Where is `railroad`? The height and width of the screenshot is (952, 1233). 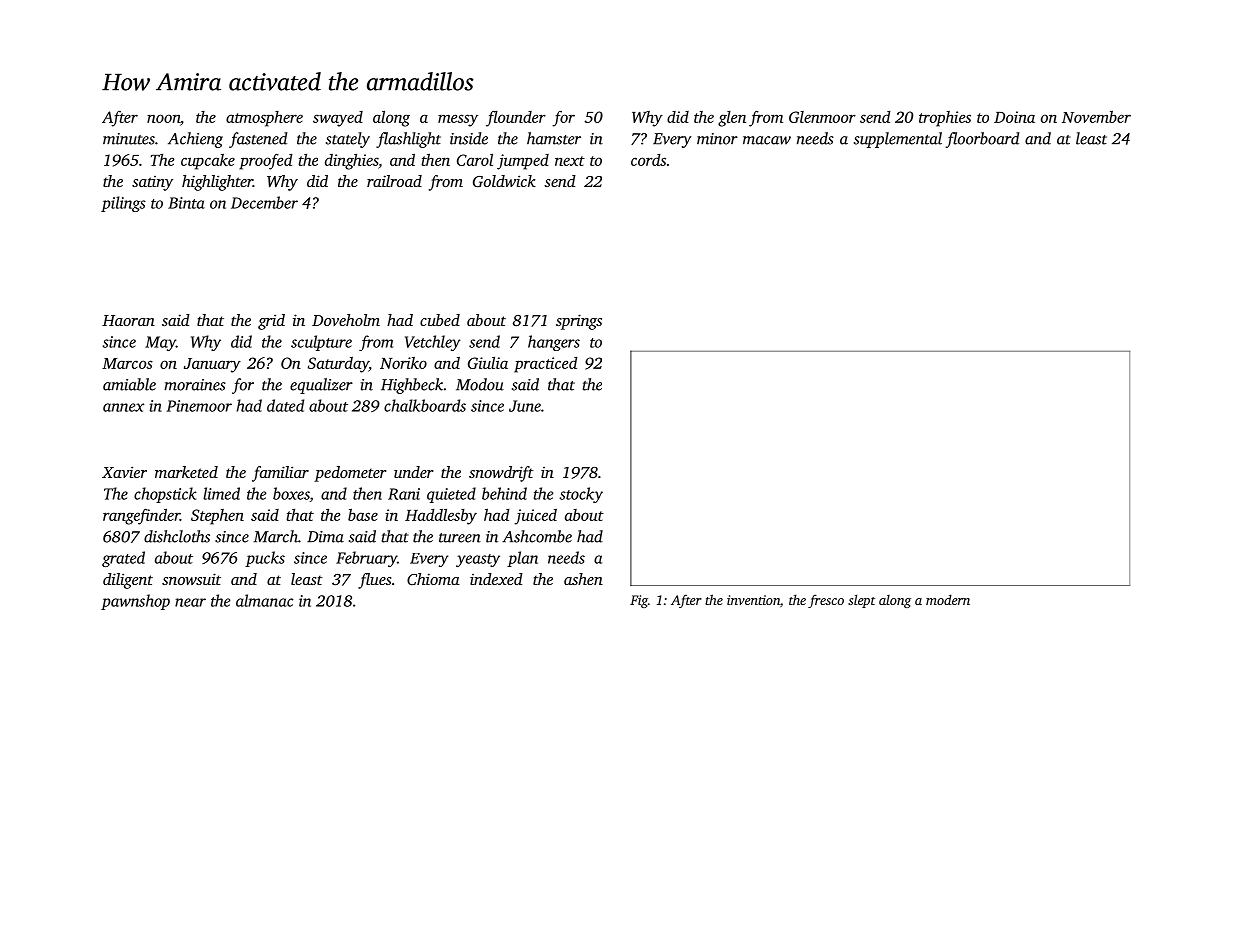 railroad is located at coordinates (394, 181).
